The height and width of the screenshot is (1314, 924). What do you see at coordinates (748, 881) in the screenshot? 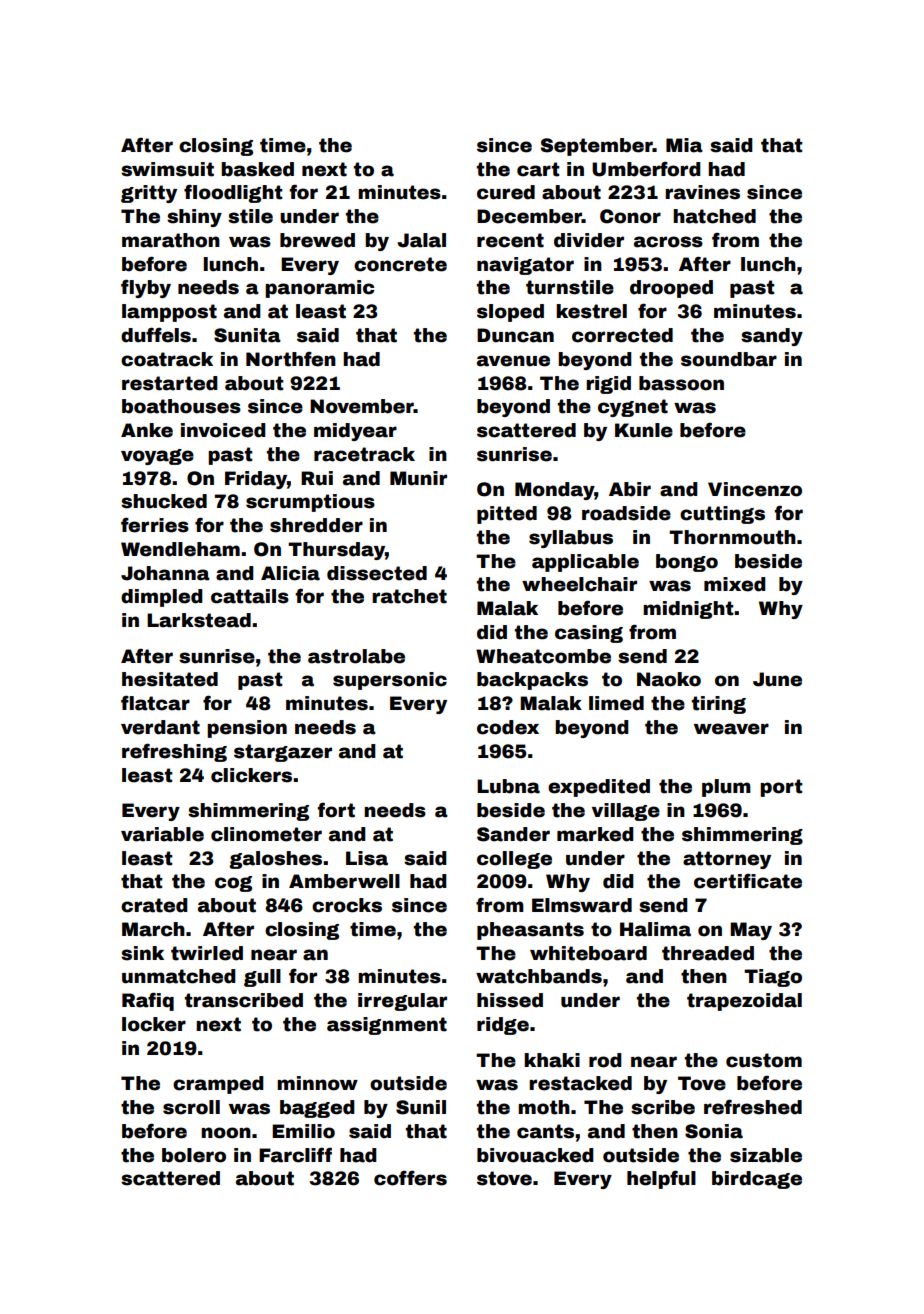
I see `certificate` at bounding box center [748, 881].
